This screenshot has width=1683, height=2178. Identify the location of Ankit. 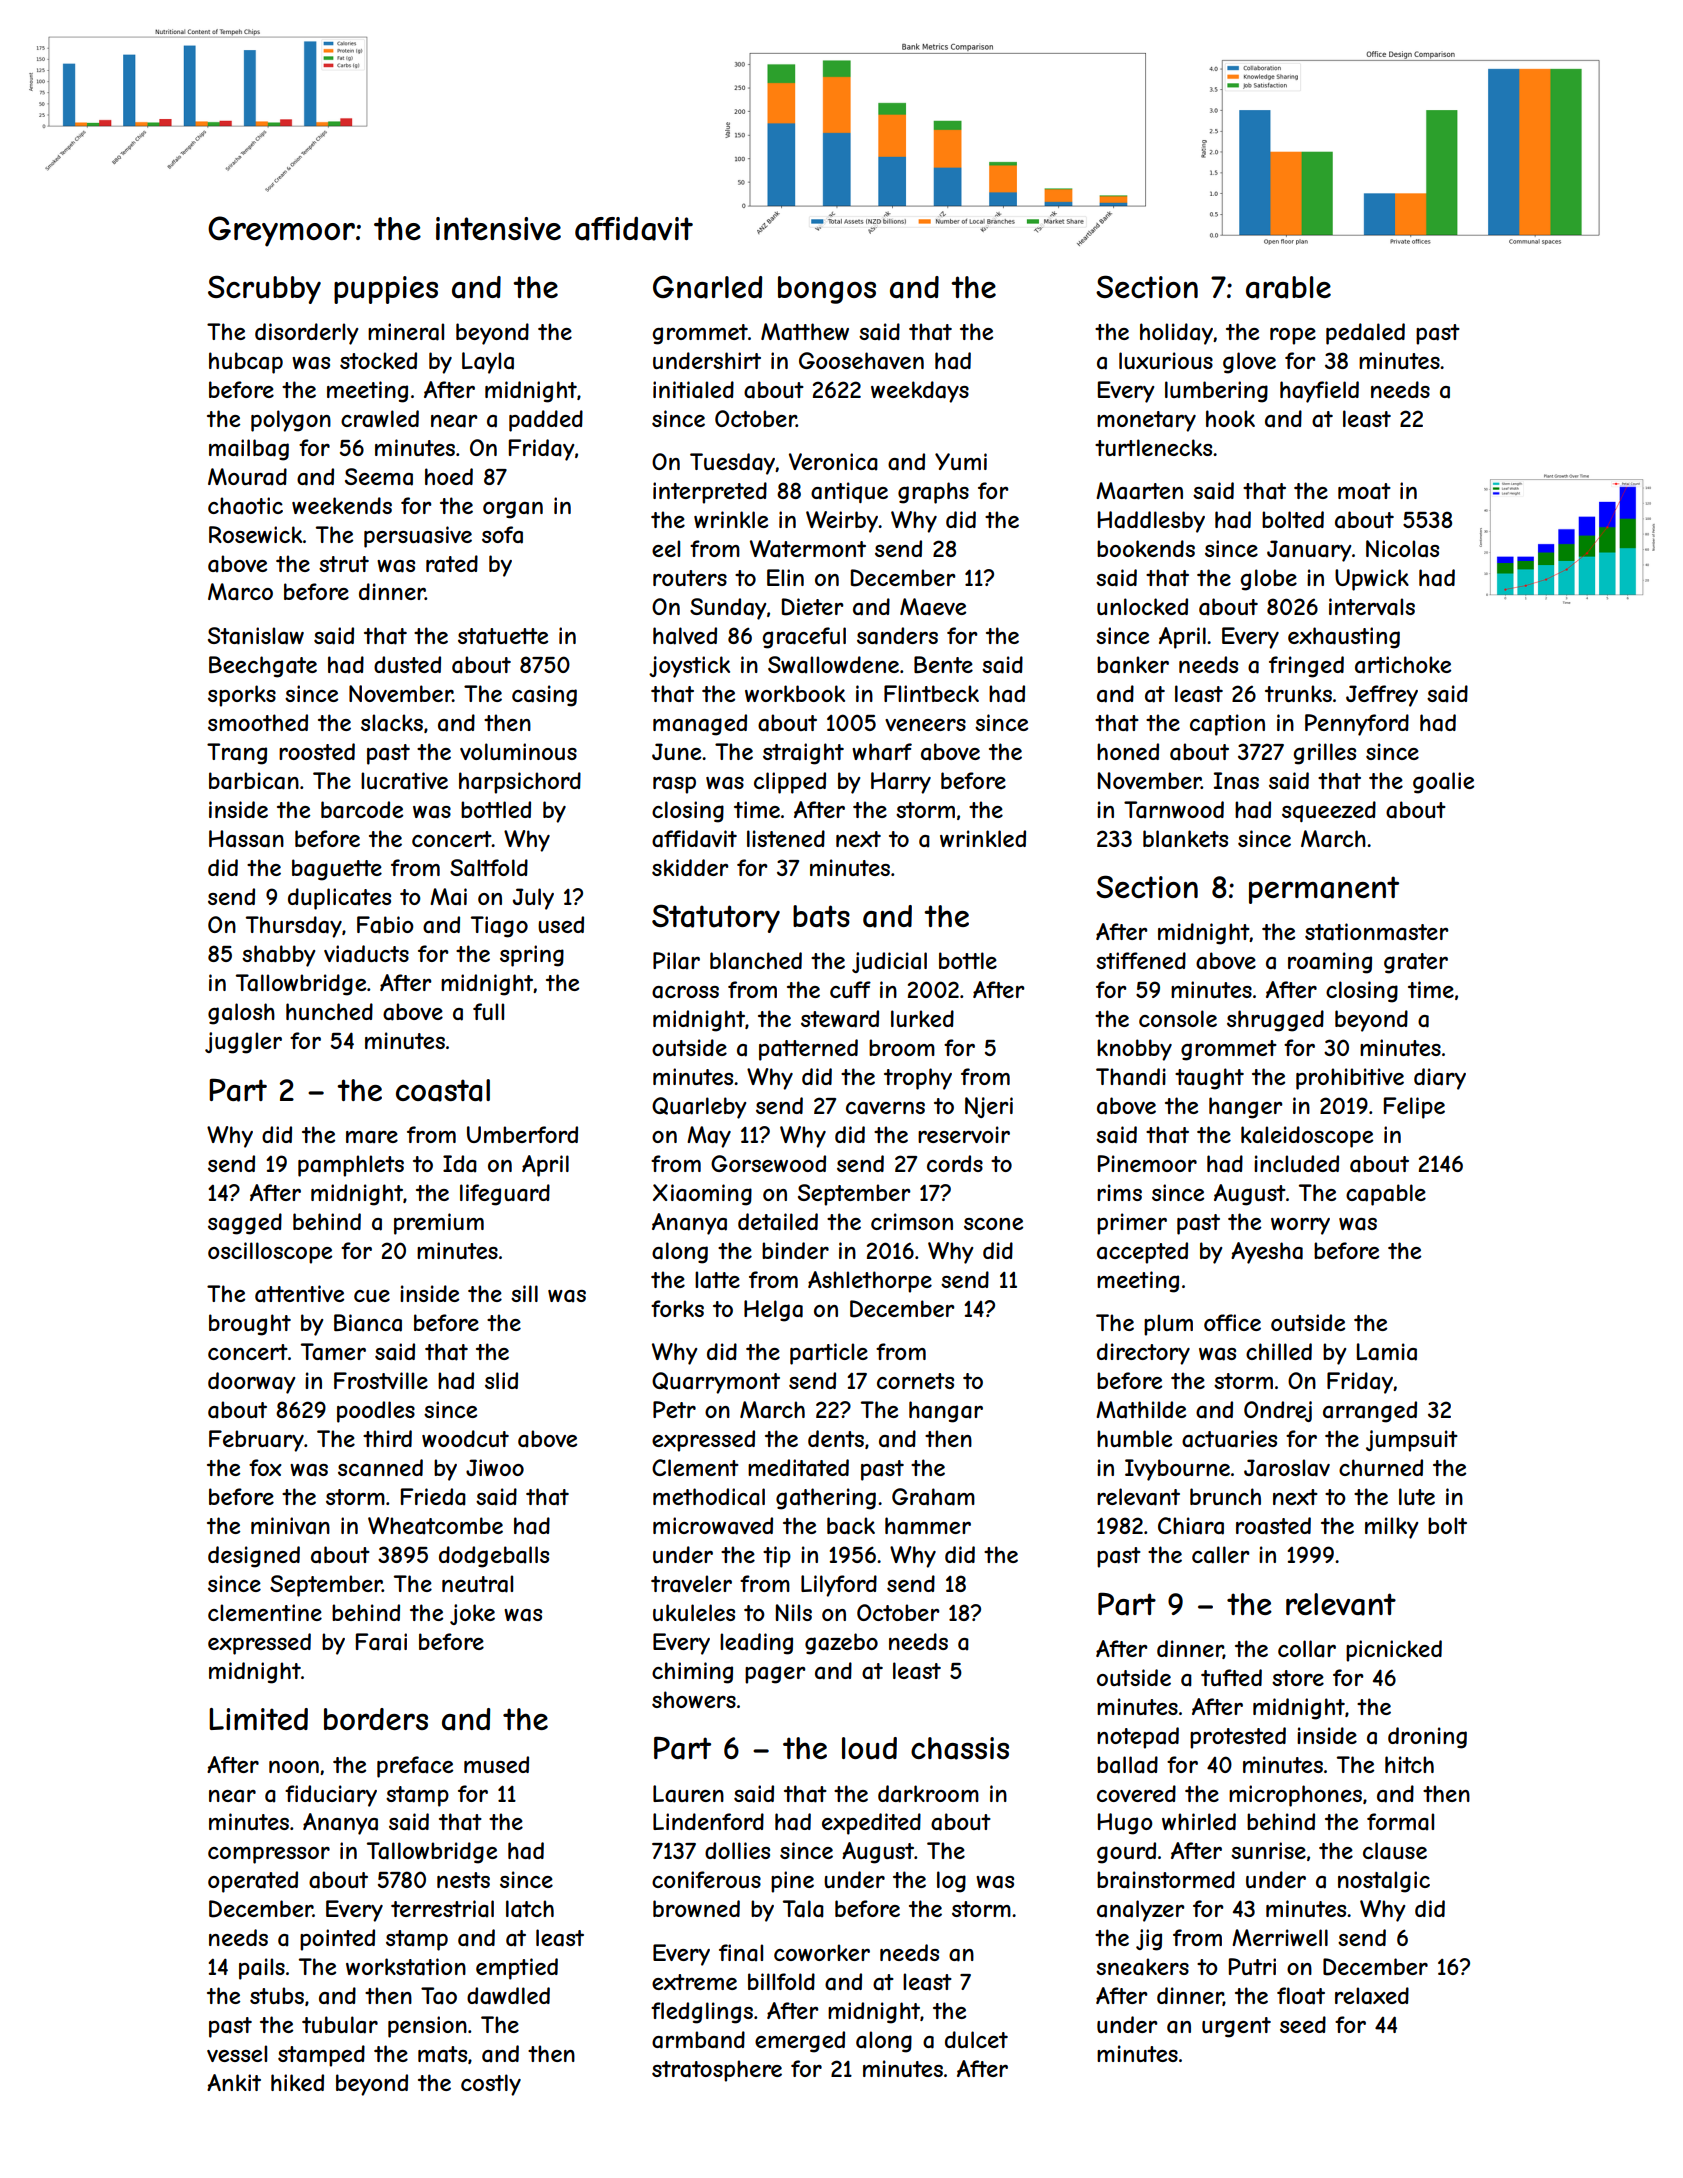
(234, 2082).
